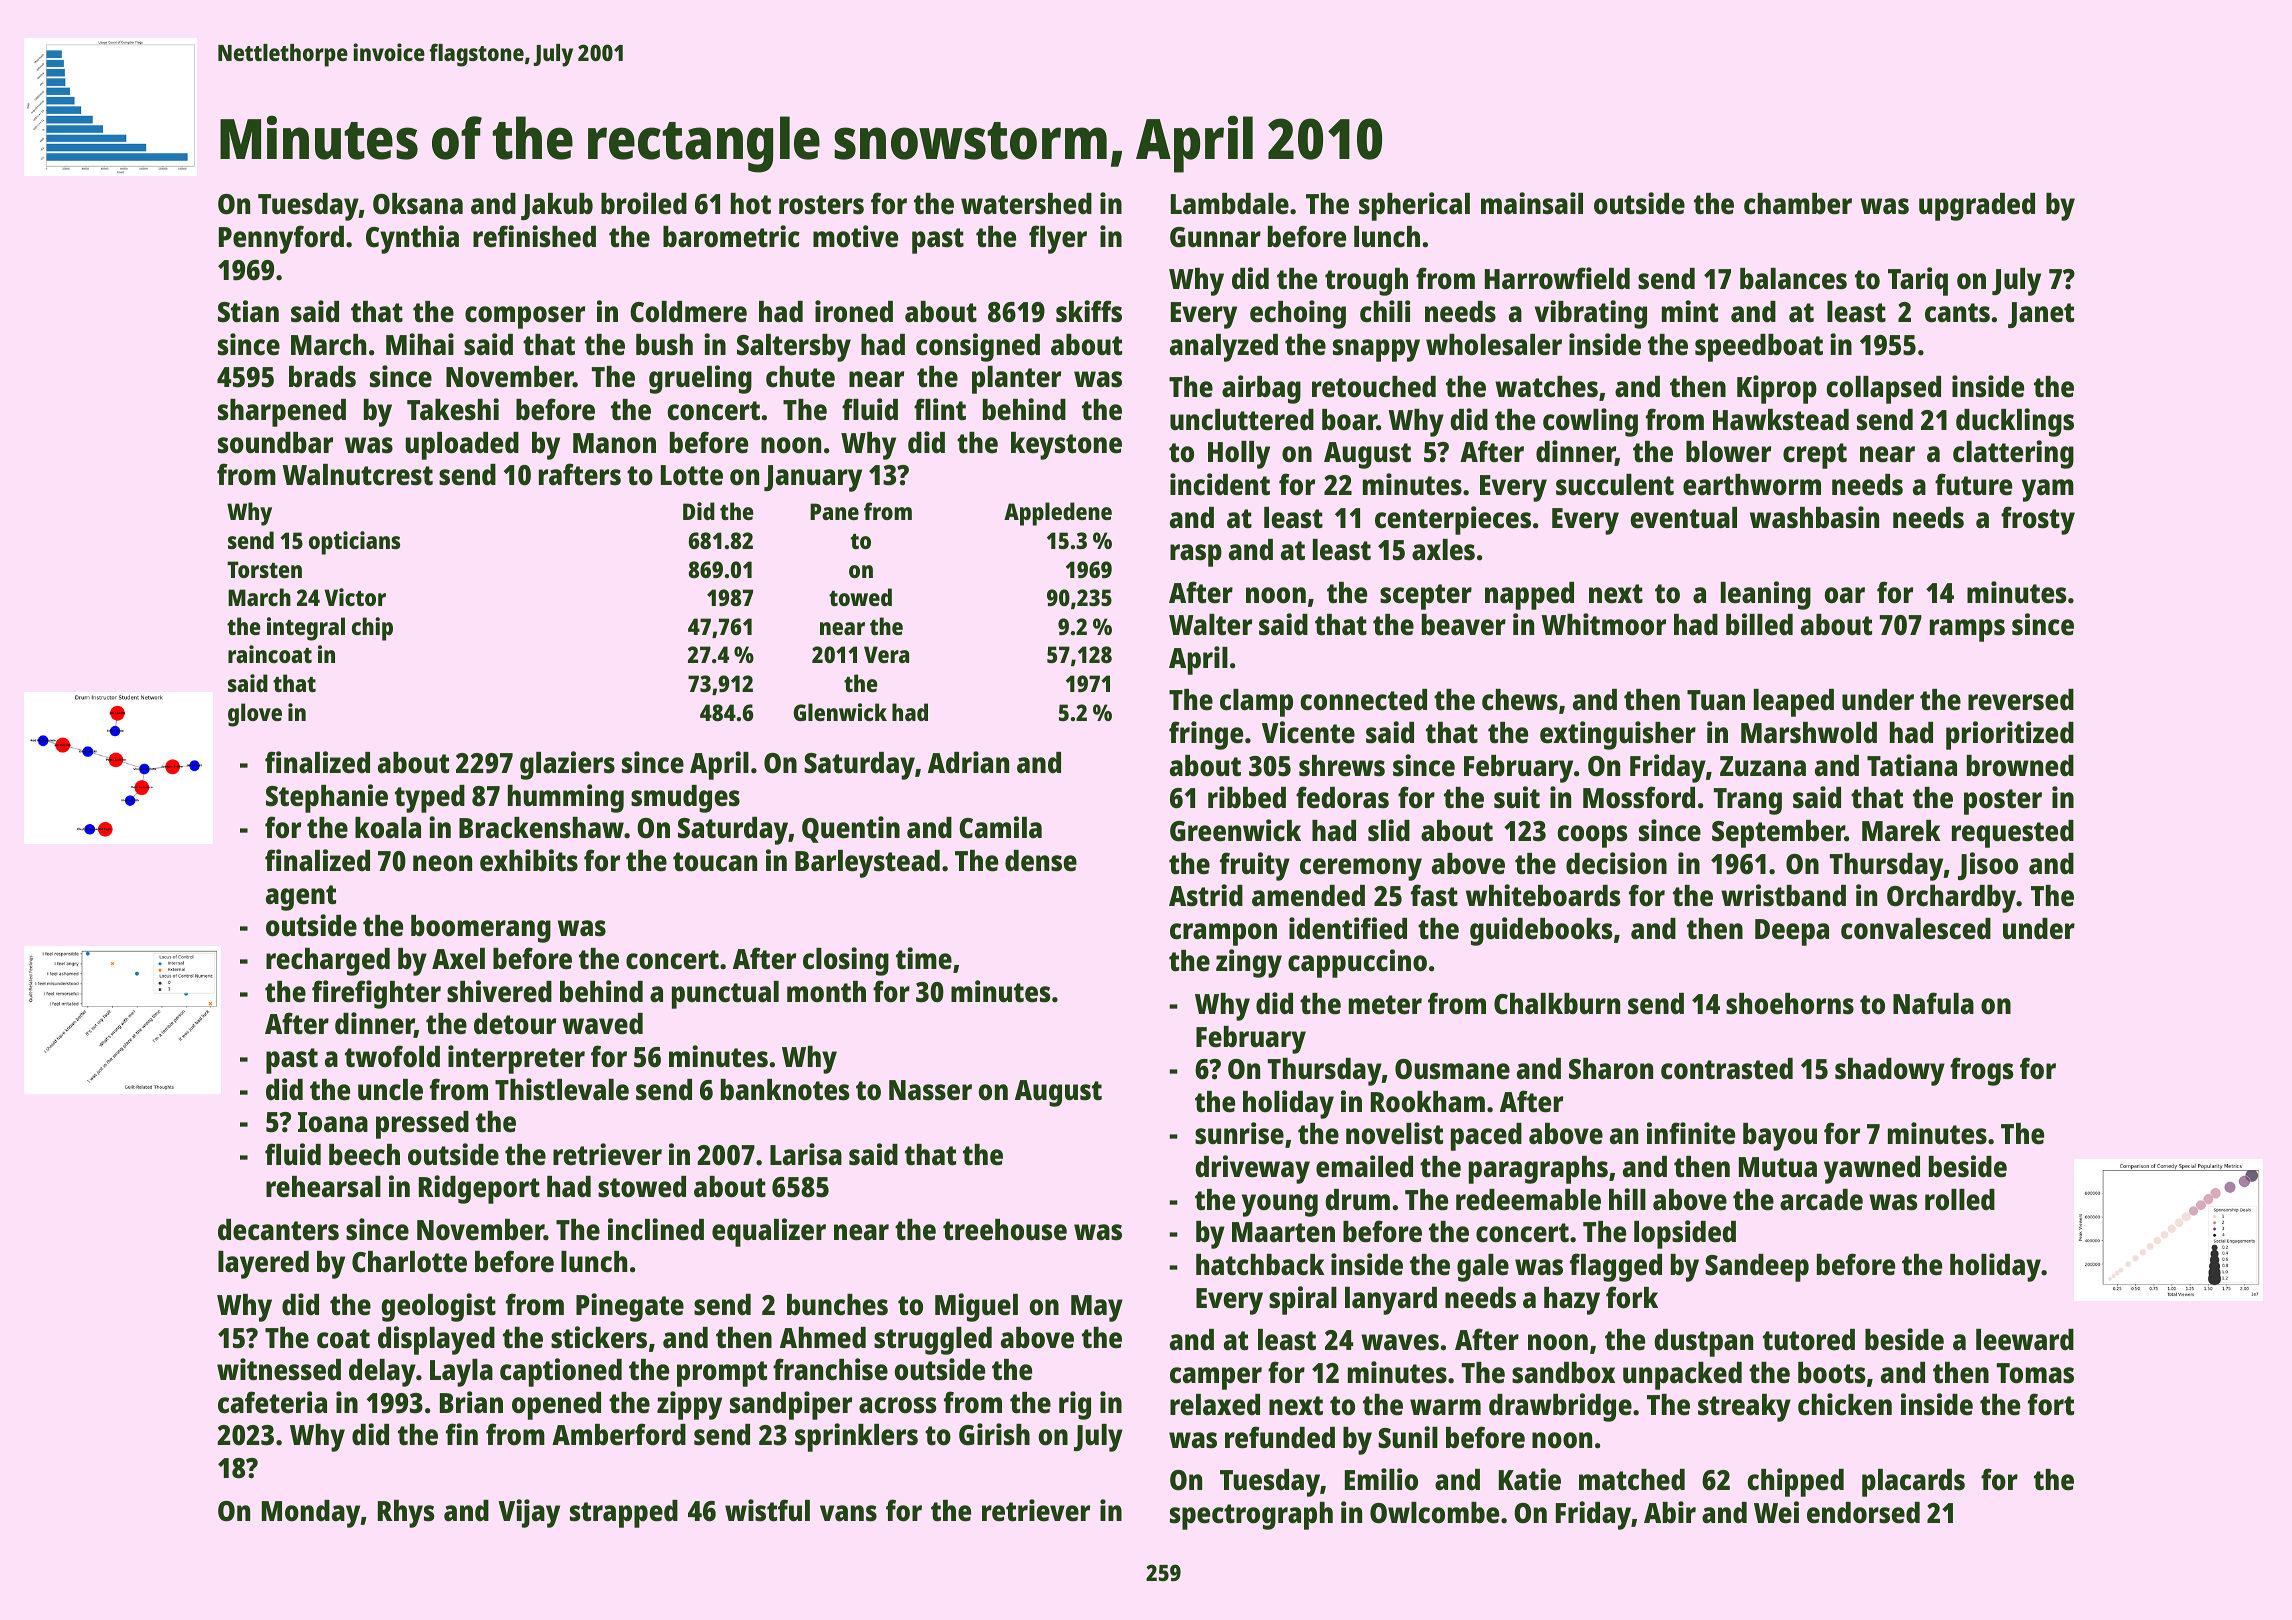 The height and width of the screenshot is (1620, 2292). I want to click on watershed, so click(1026, 204).
